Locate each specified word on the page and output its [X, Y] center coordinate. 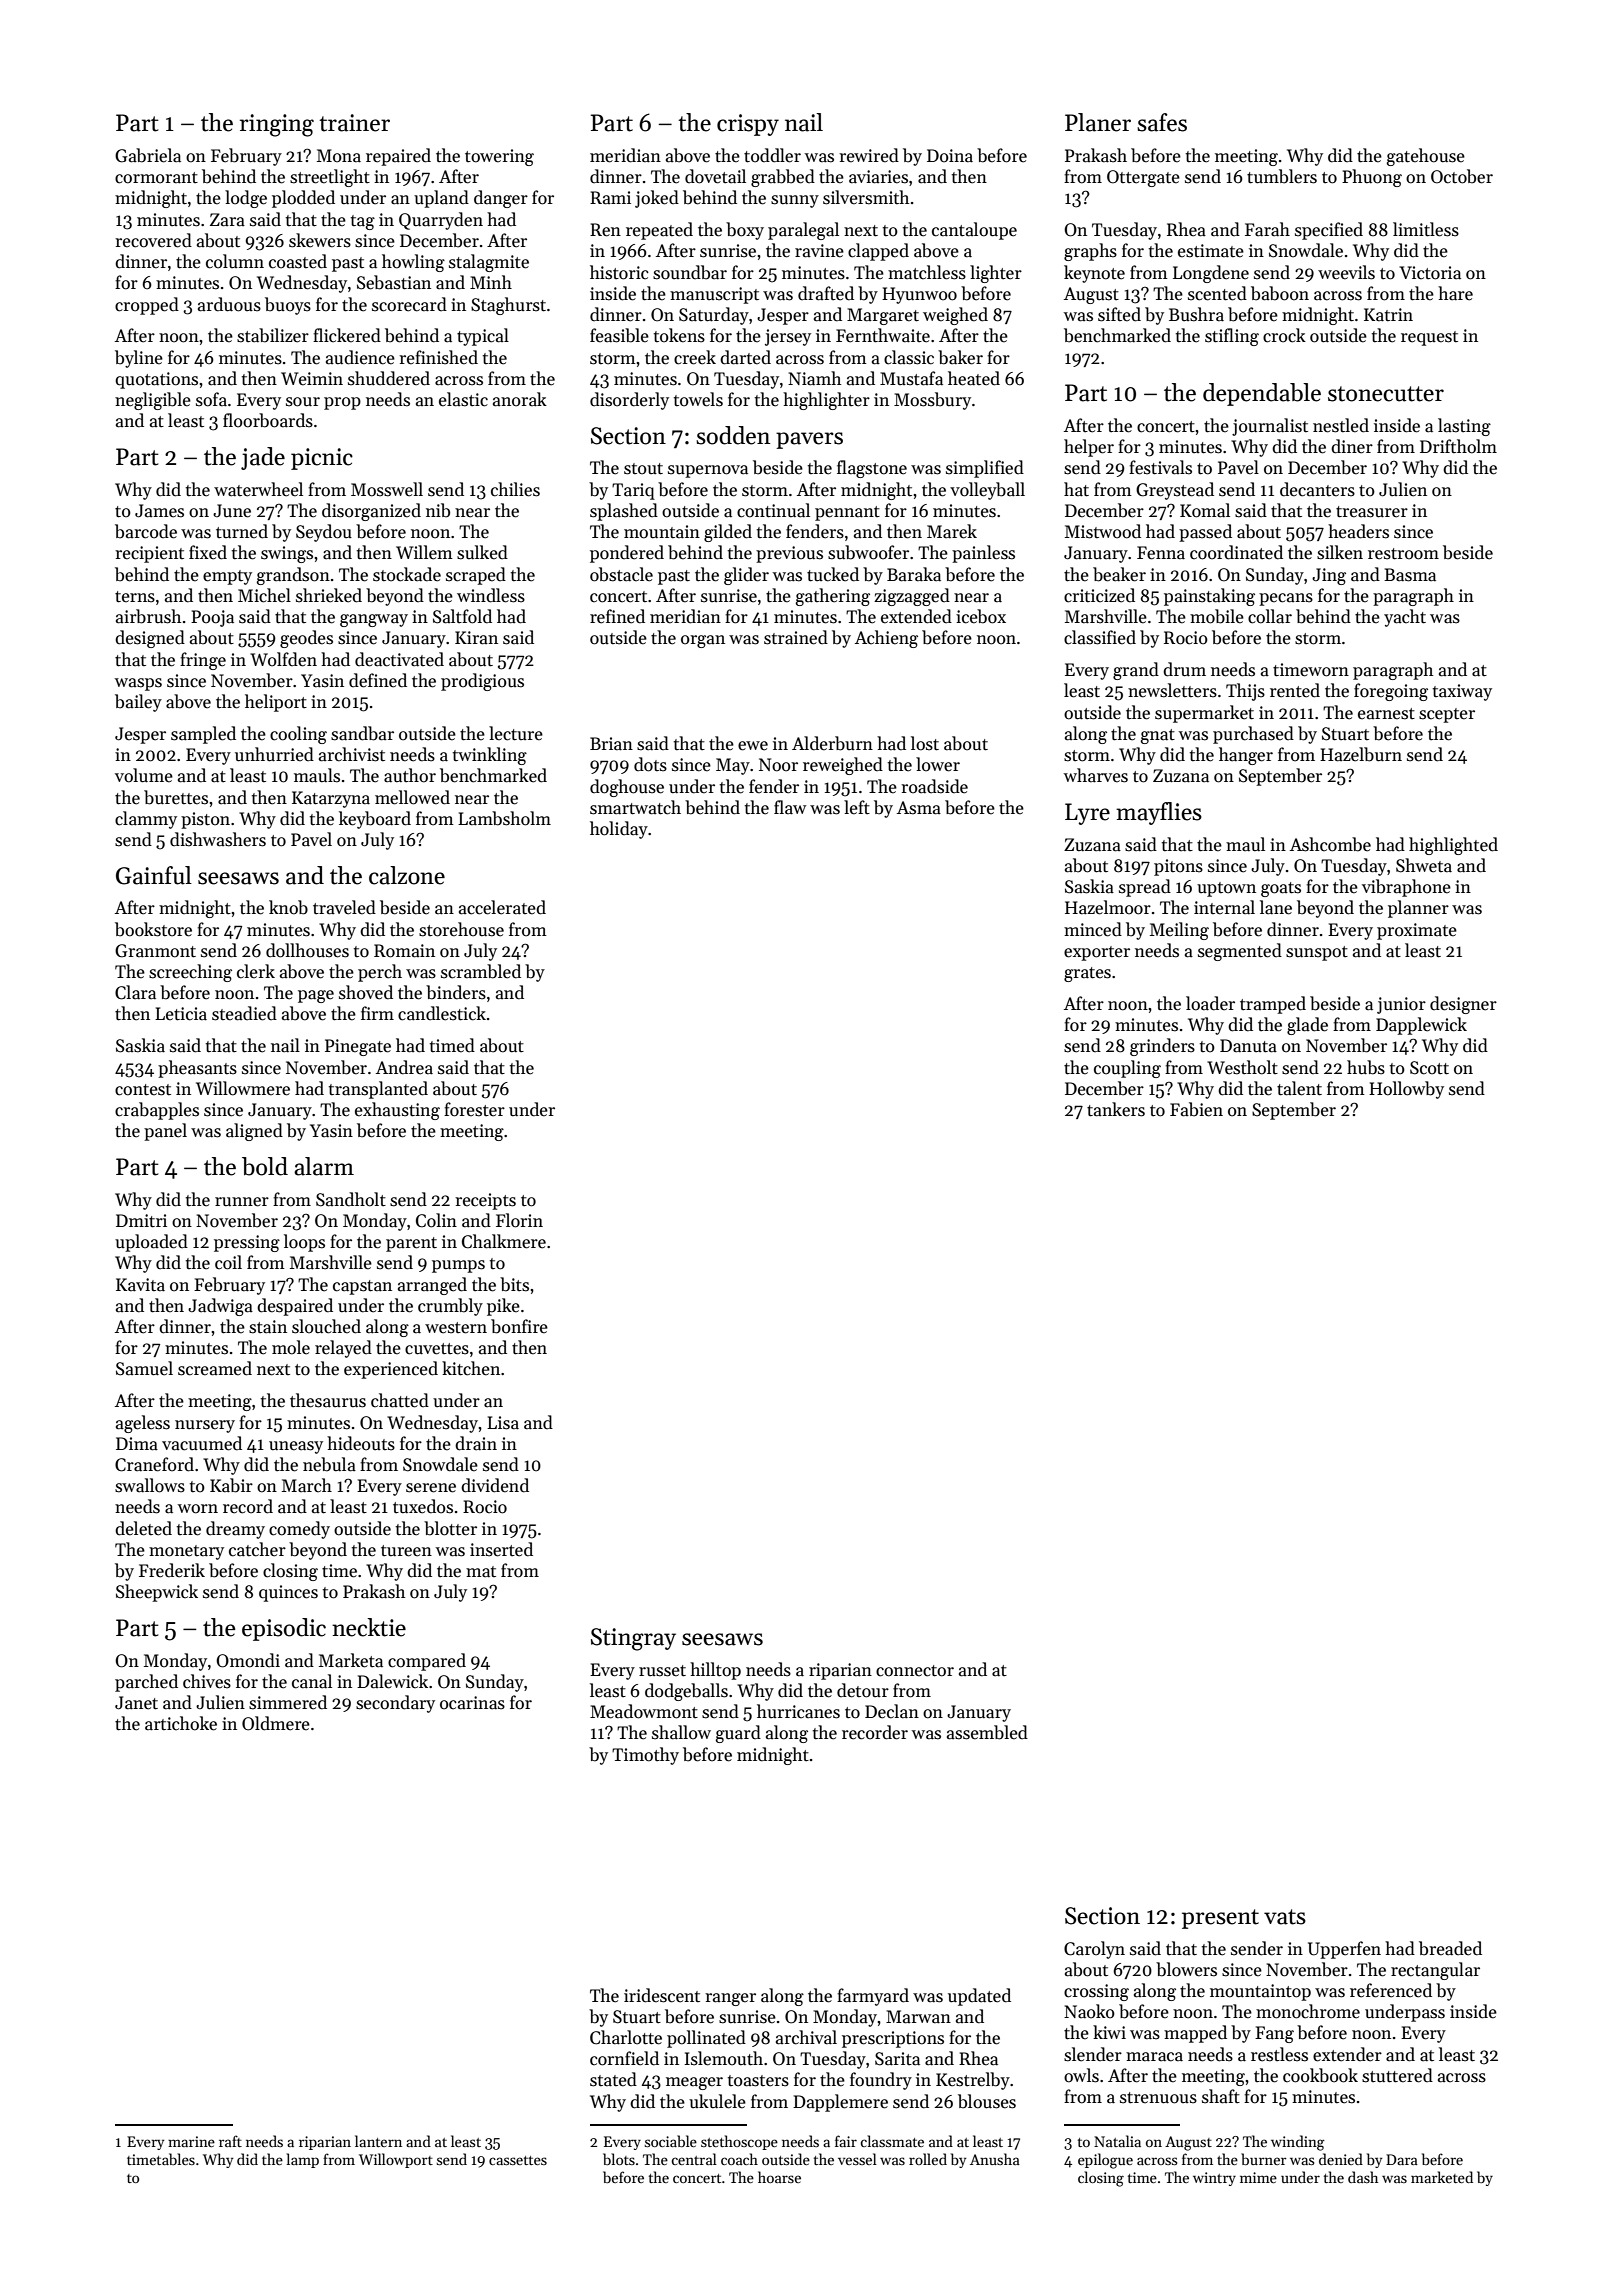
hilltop [715, 1671]
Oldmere [276, 1723]
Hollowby [1406, 1090]
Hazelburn [1361, 754]
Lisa [503, 1423]
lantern [378, 2141]
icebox [981, 616]
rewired [869, 155]
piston [205, 820]
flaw [790, 807]
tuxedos [423, 1506]
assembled [987, 1732]
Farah [1267, 229]
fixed [208, 552]
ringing [277, 125]
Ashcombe [1330, 844]
